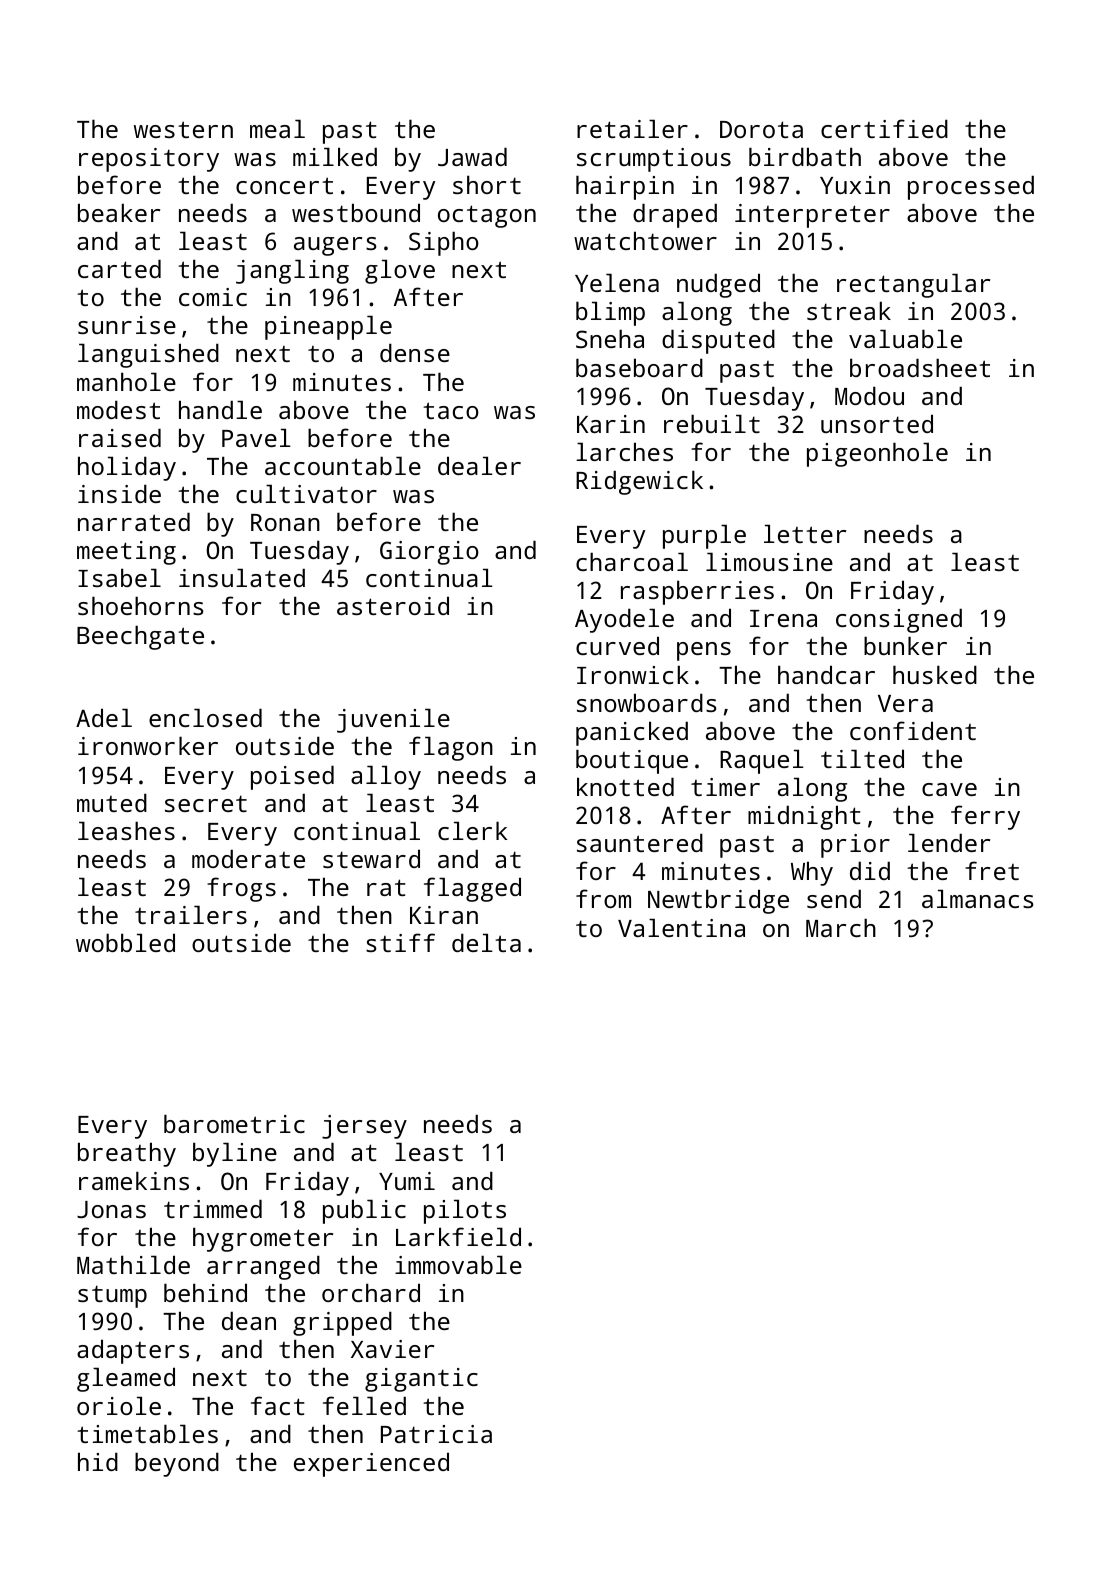 The width and height of the image is (1115, 1584). Describe the element at coordinates (465, 1211) in the image. I see `pilots` at that location.
